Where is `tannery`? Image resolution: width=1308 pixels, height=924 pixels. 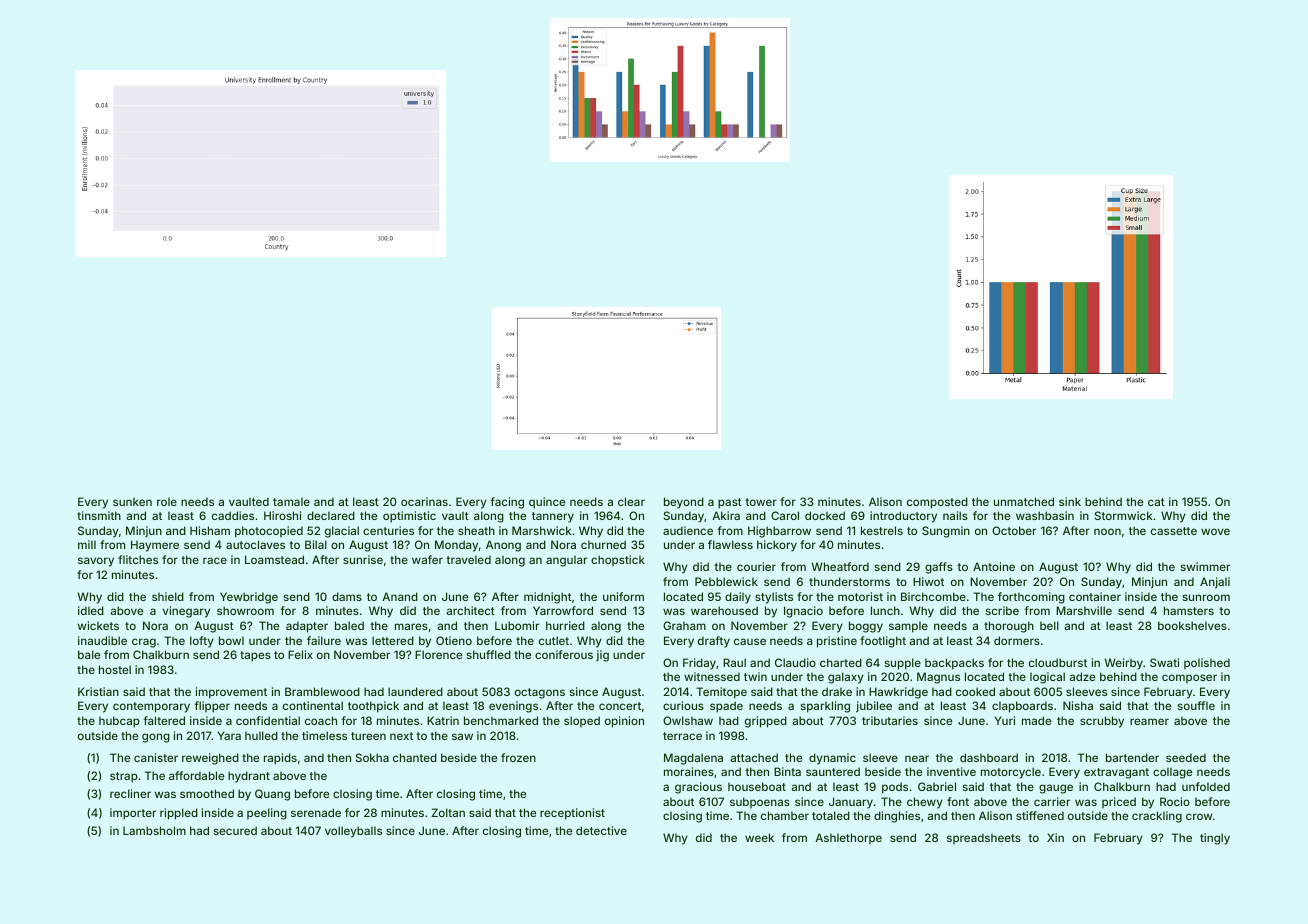 tannery is located at coordinates (553, 517).
